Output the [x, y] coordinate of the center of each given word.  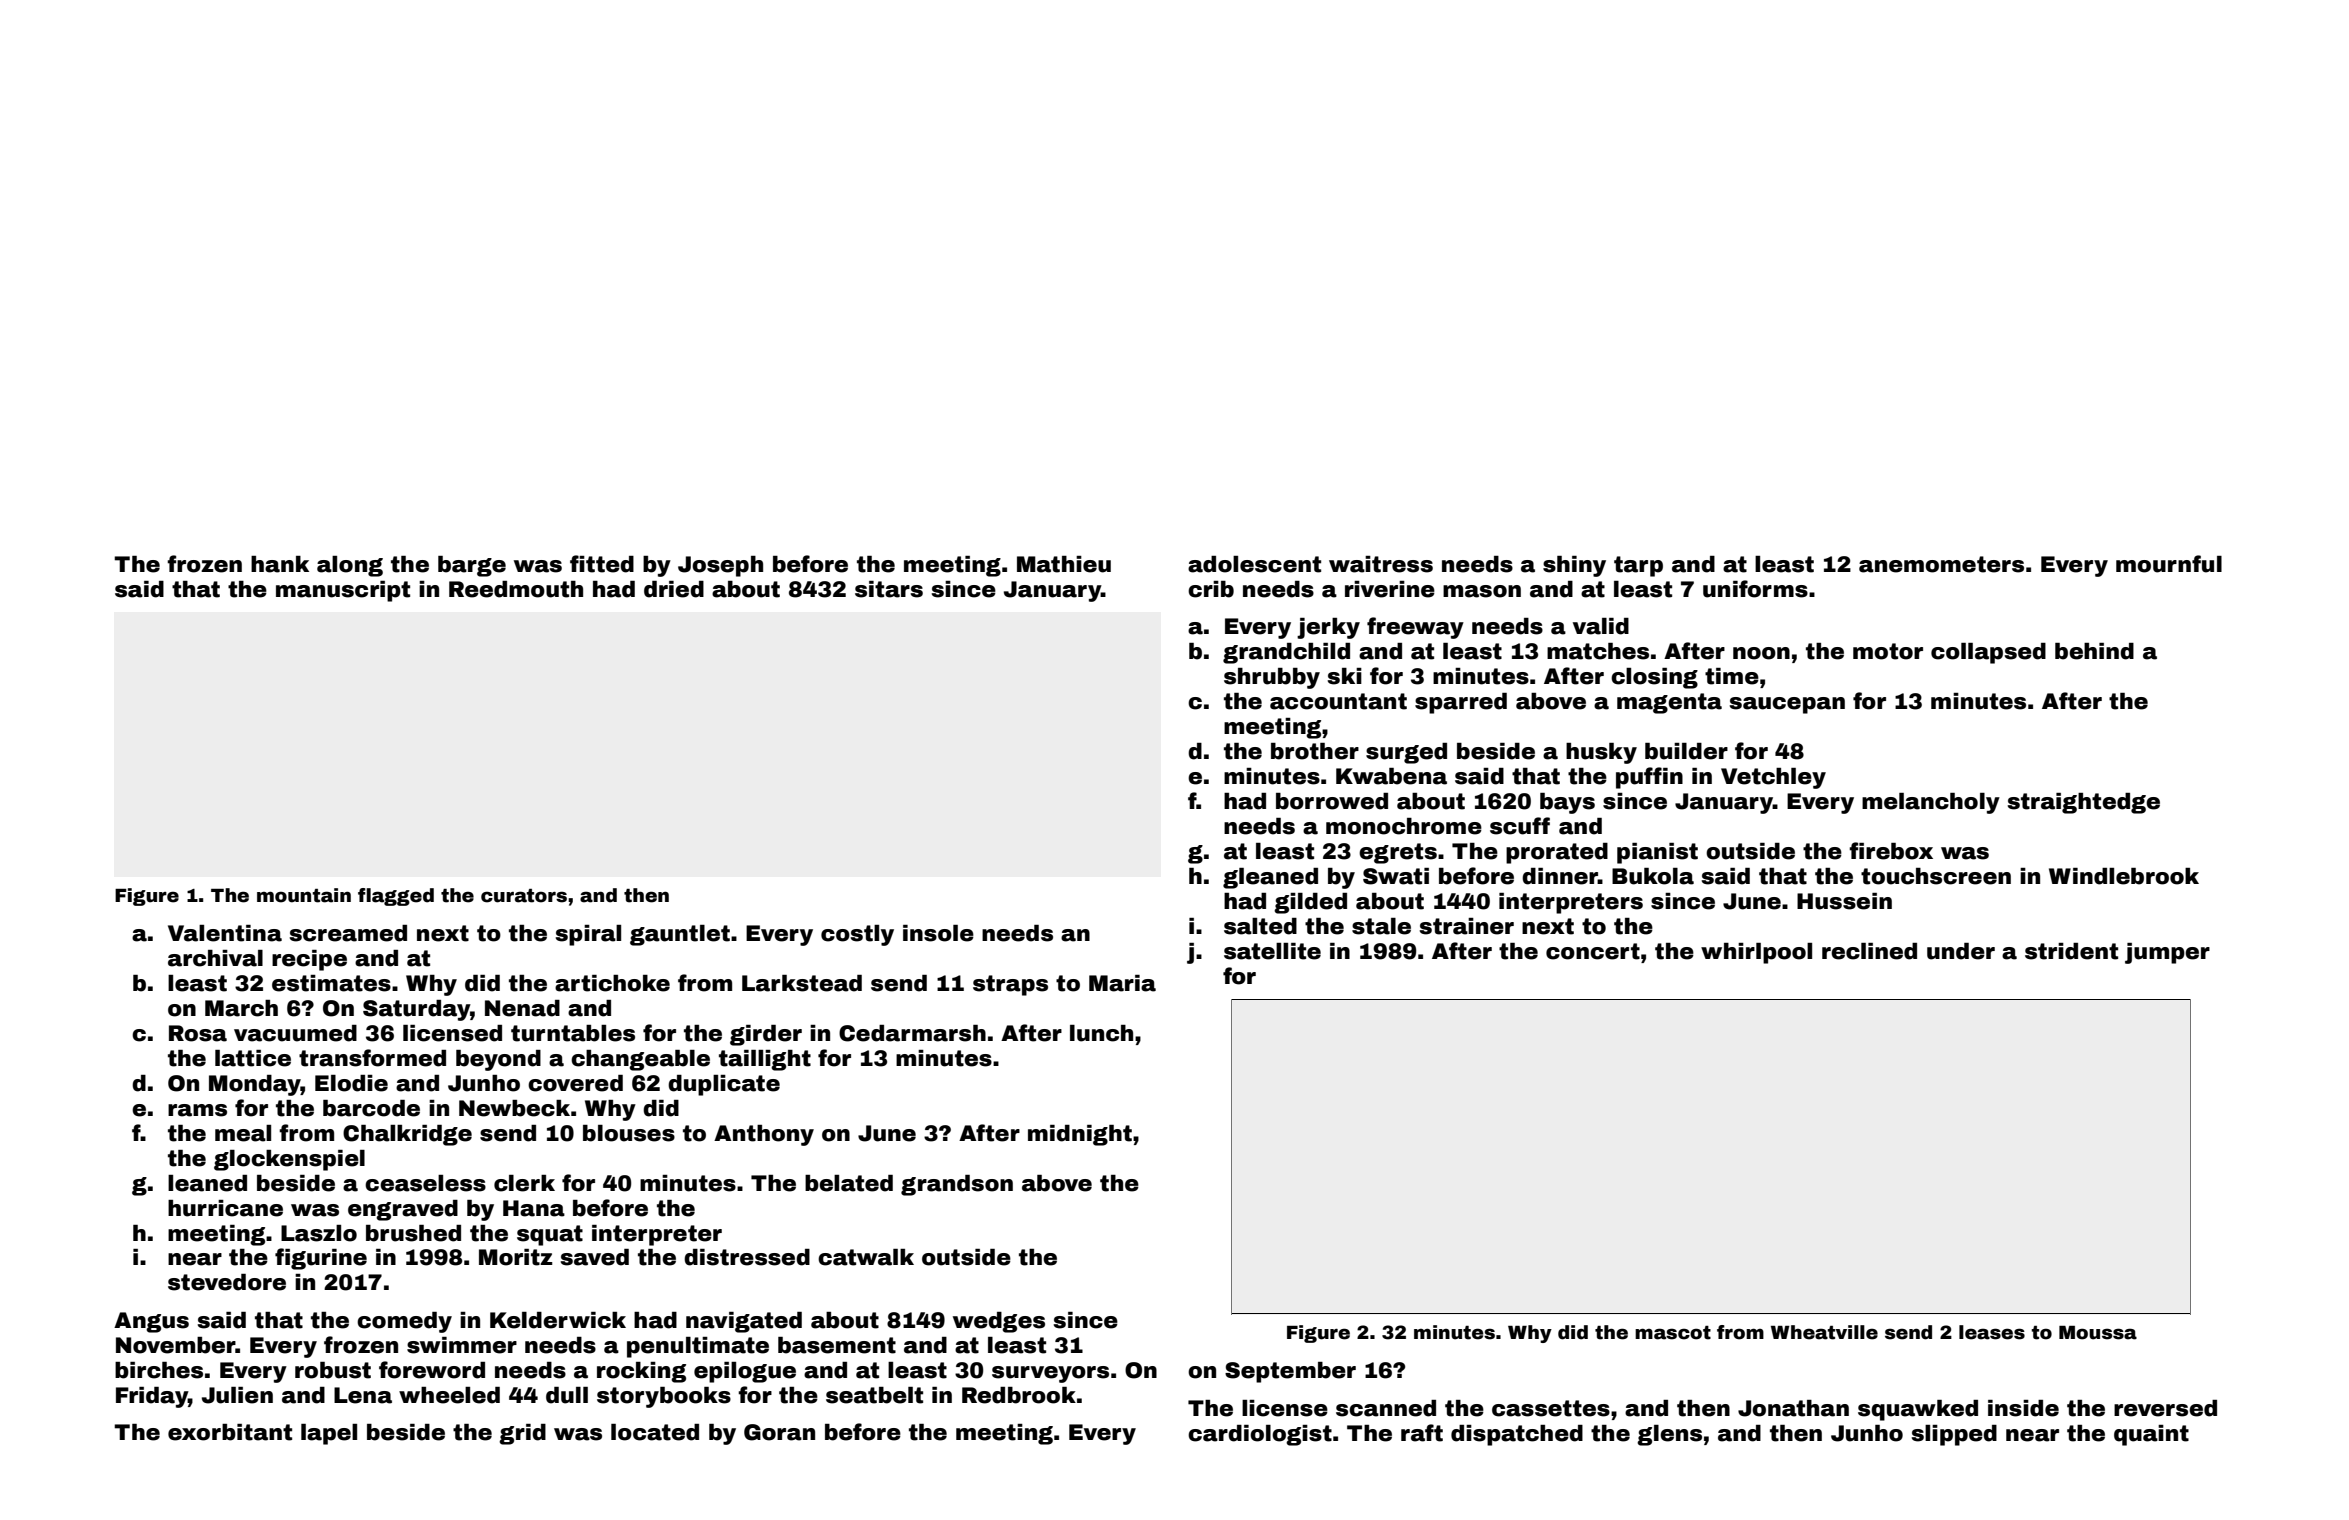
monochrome [1404, 826]
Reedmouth [516, 589]
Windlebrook [2124, 876]
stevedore [227, 1282]
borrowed [1332, 801]
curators [524, 896]
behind [2094, 651]
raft [1422, 1433]
